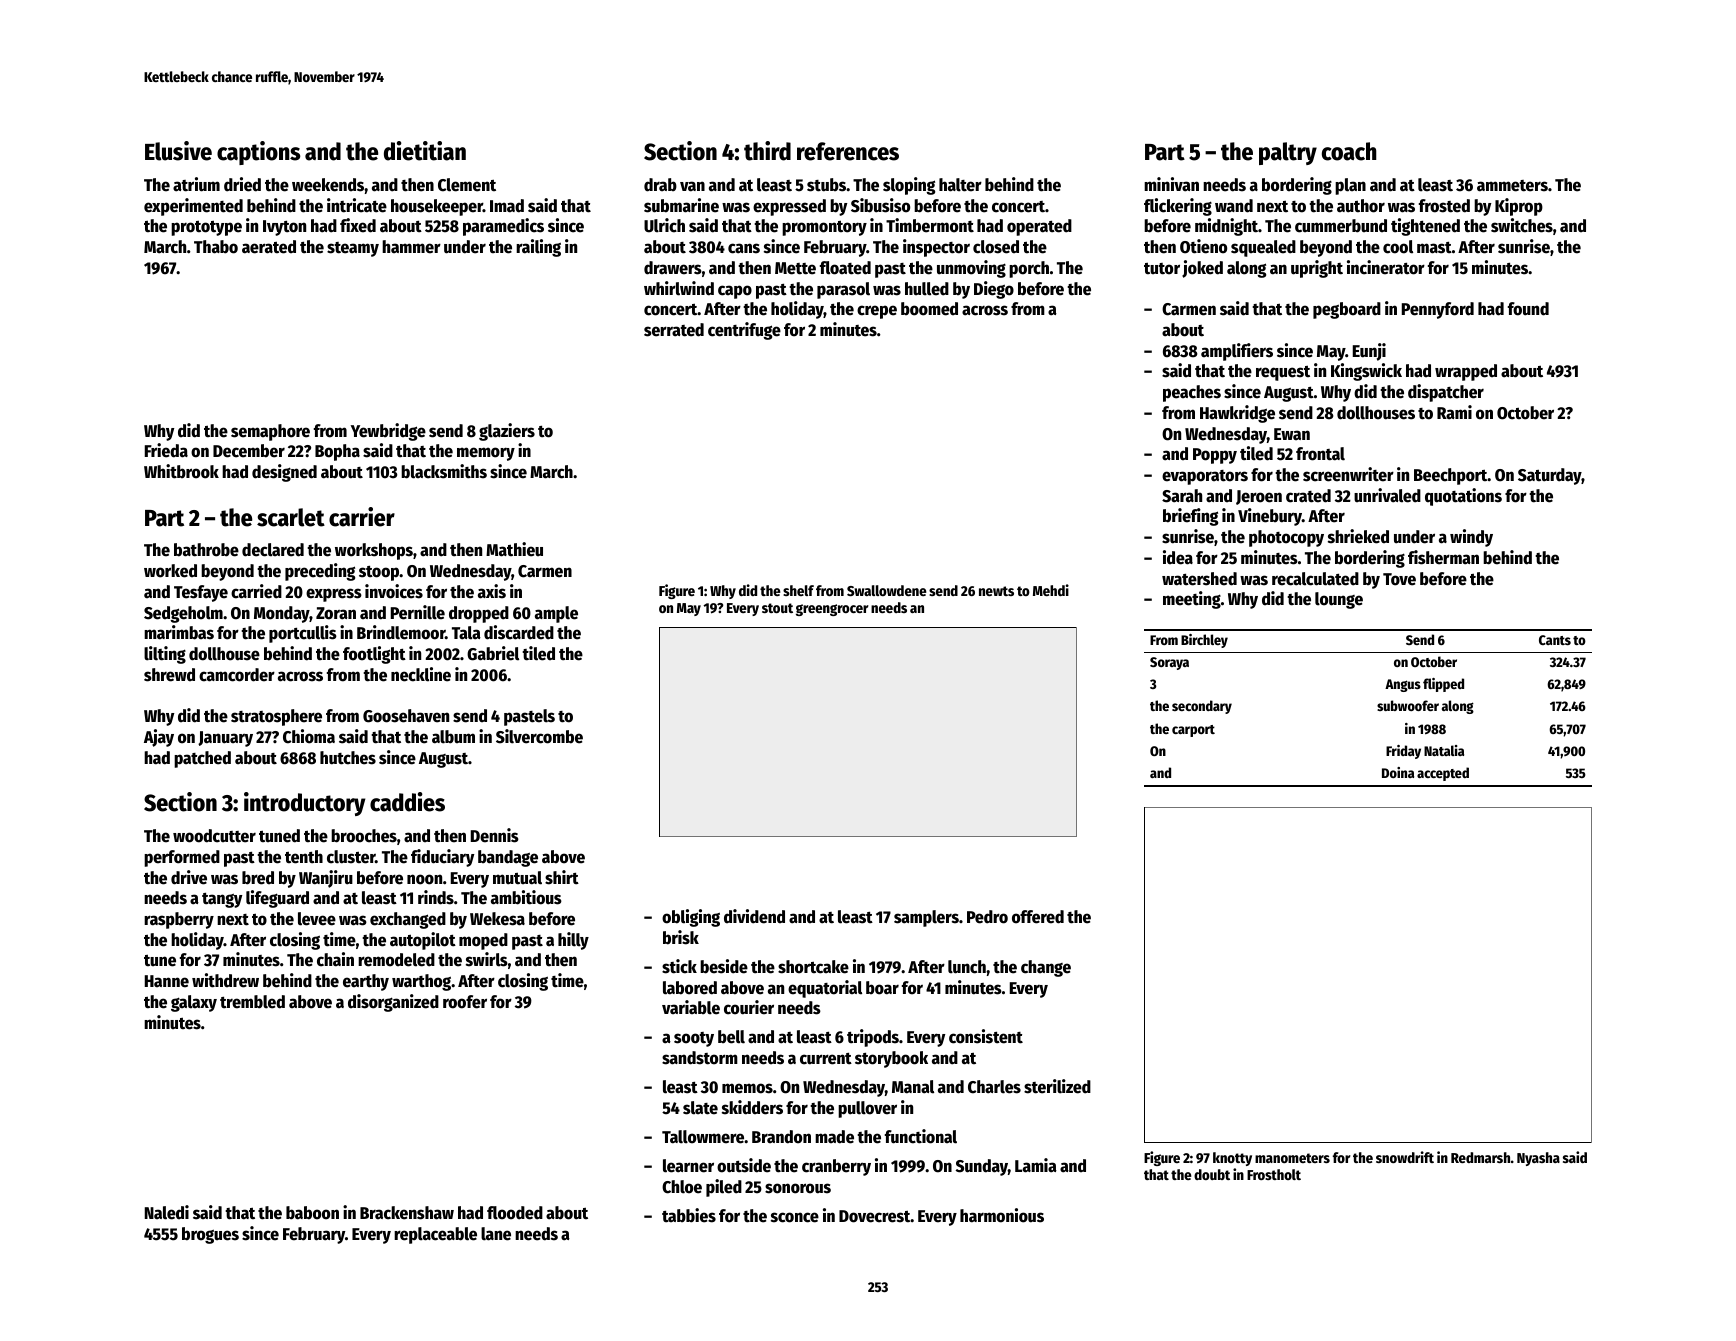 This image has width=1736, height=1341. What do you see at coordinates (967, 967) in the image?
I see `lunch` at bounding box center [967, 967].
